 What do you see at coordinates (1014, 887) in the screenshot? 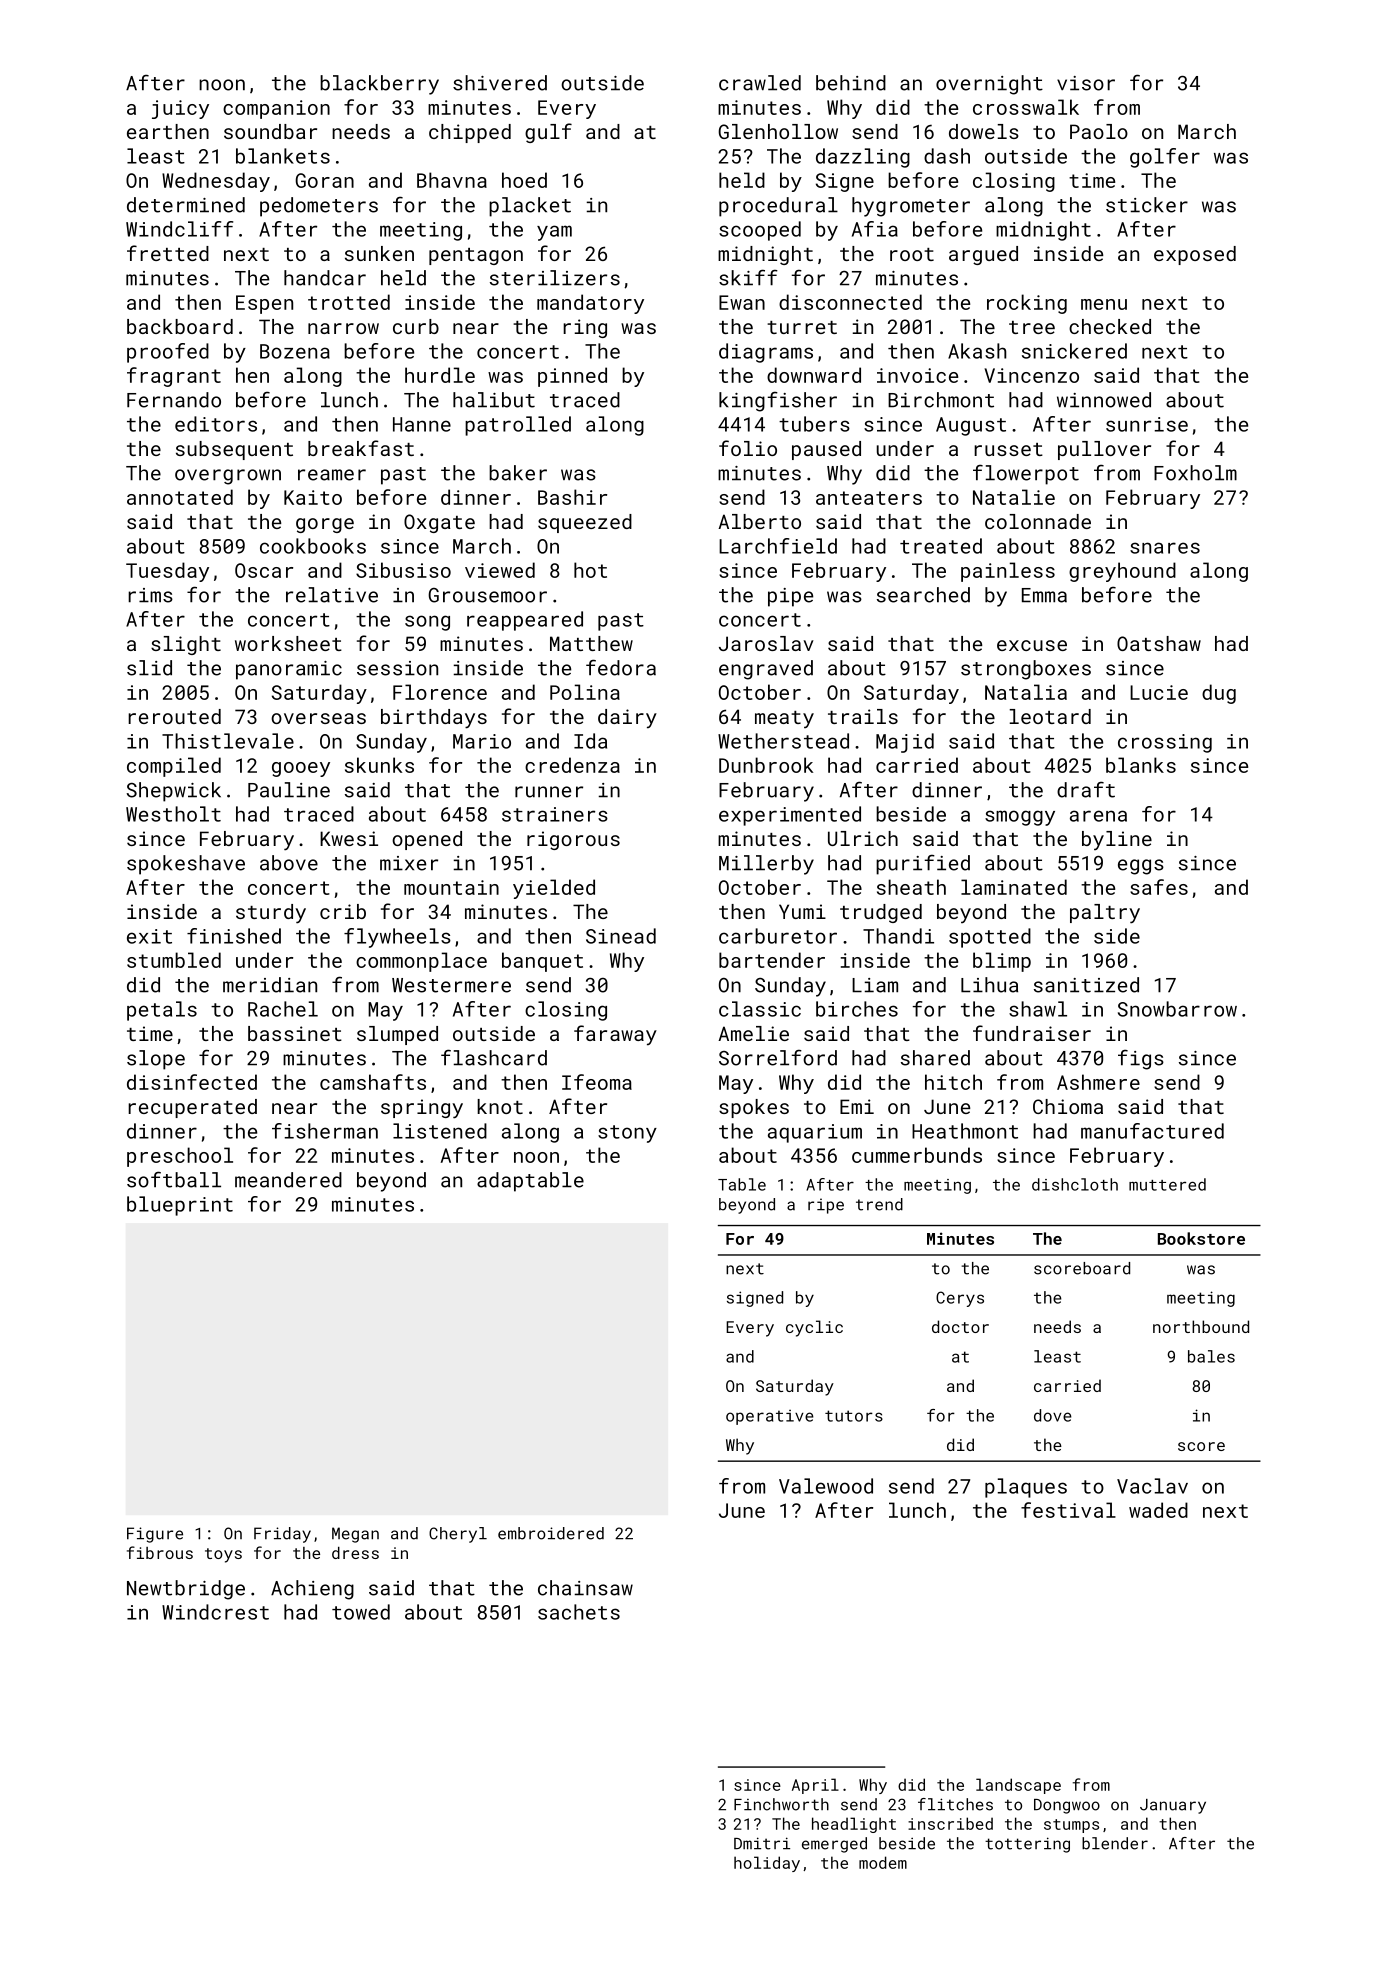
I see `laminated` at bounding box center [1014, 887].
